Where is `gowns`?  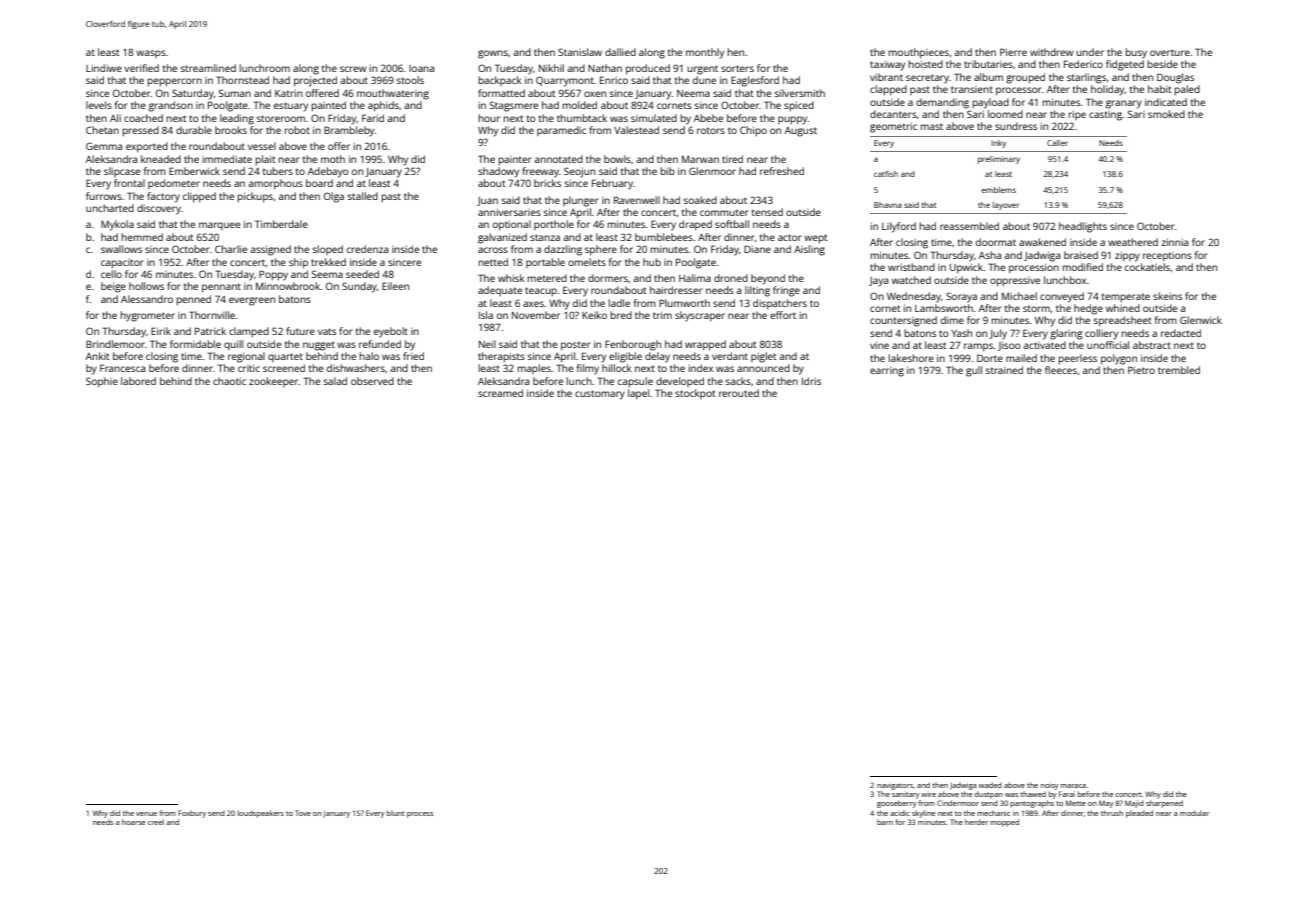
gowns is located at coordinates (493, 54).
